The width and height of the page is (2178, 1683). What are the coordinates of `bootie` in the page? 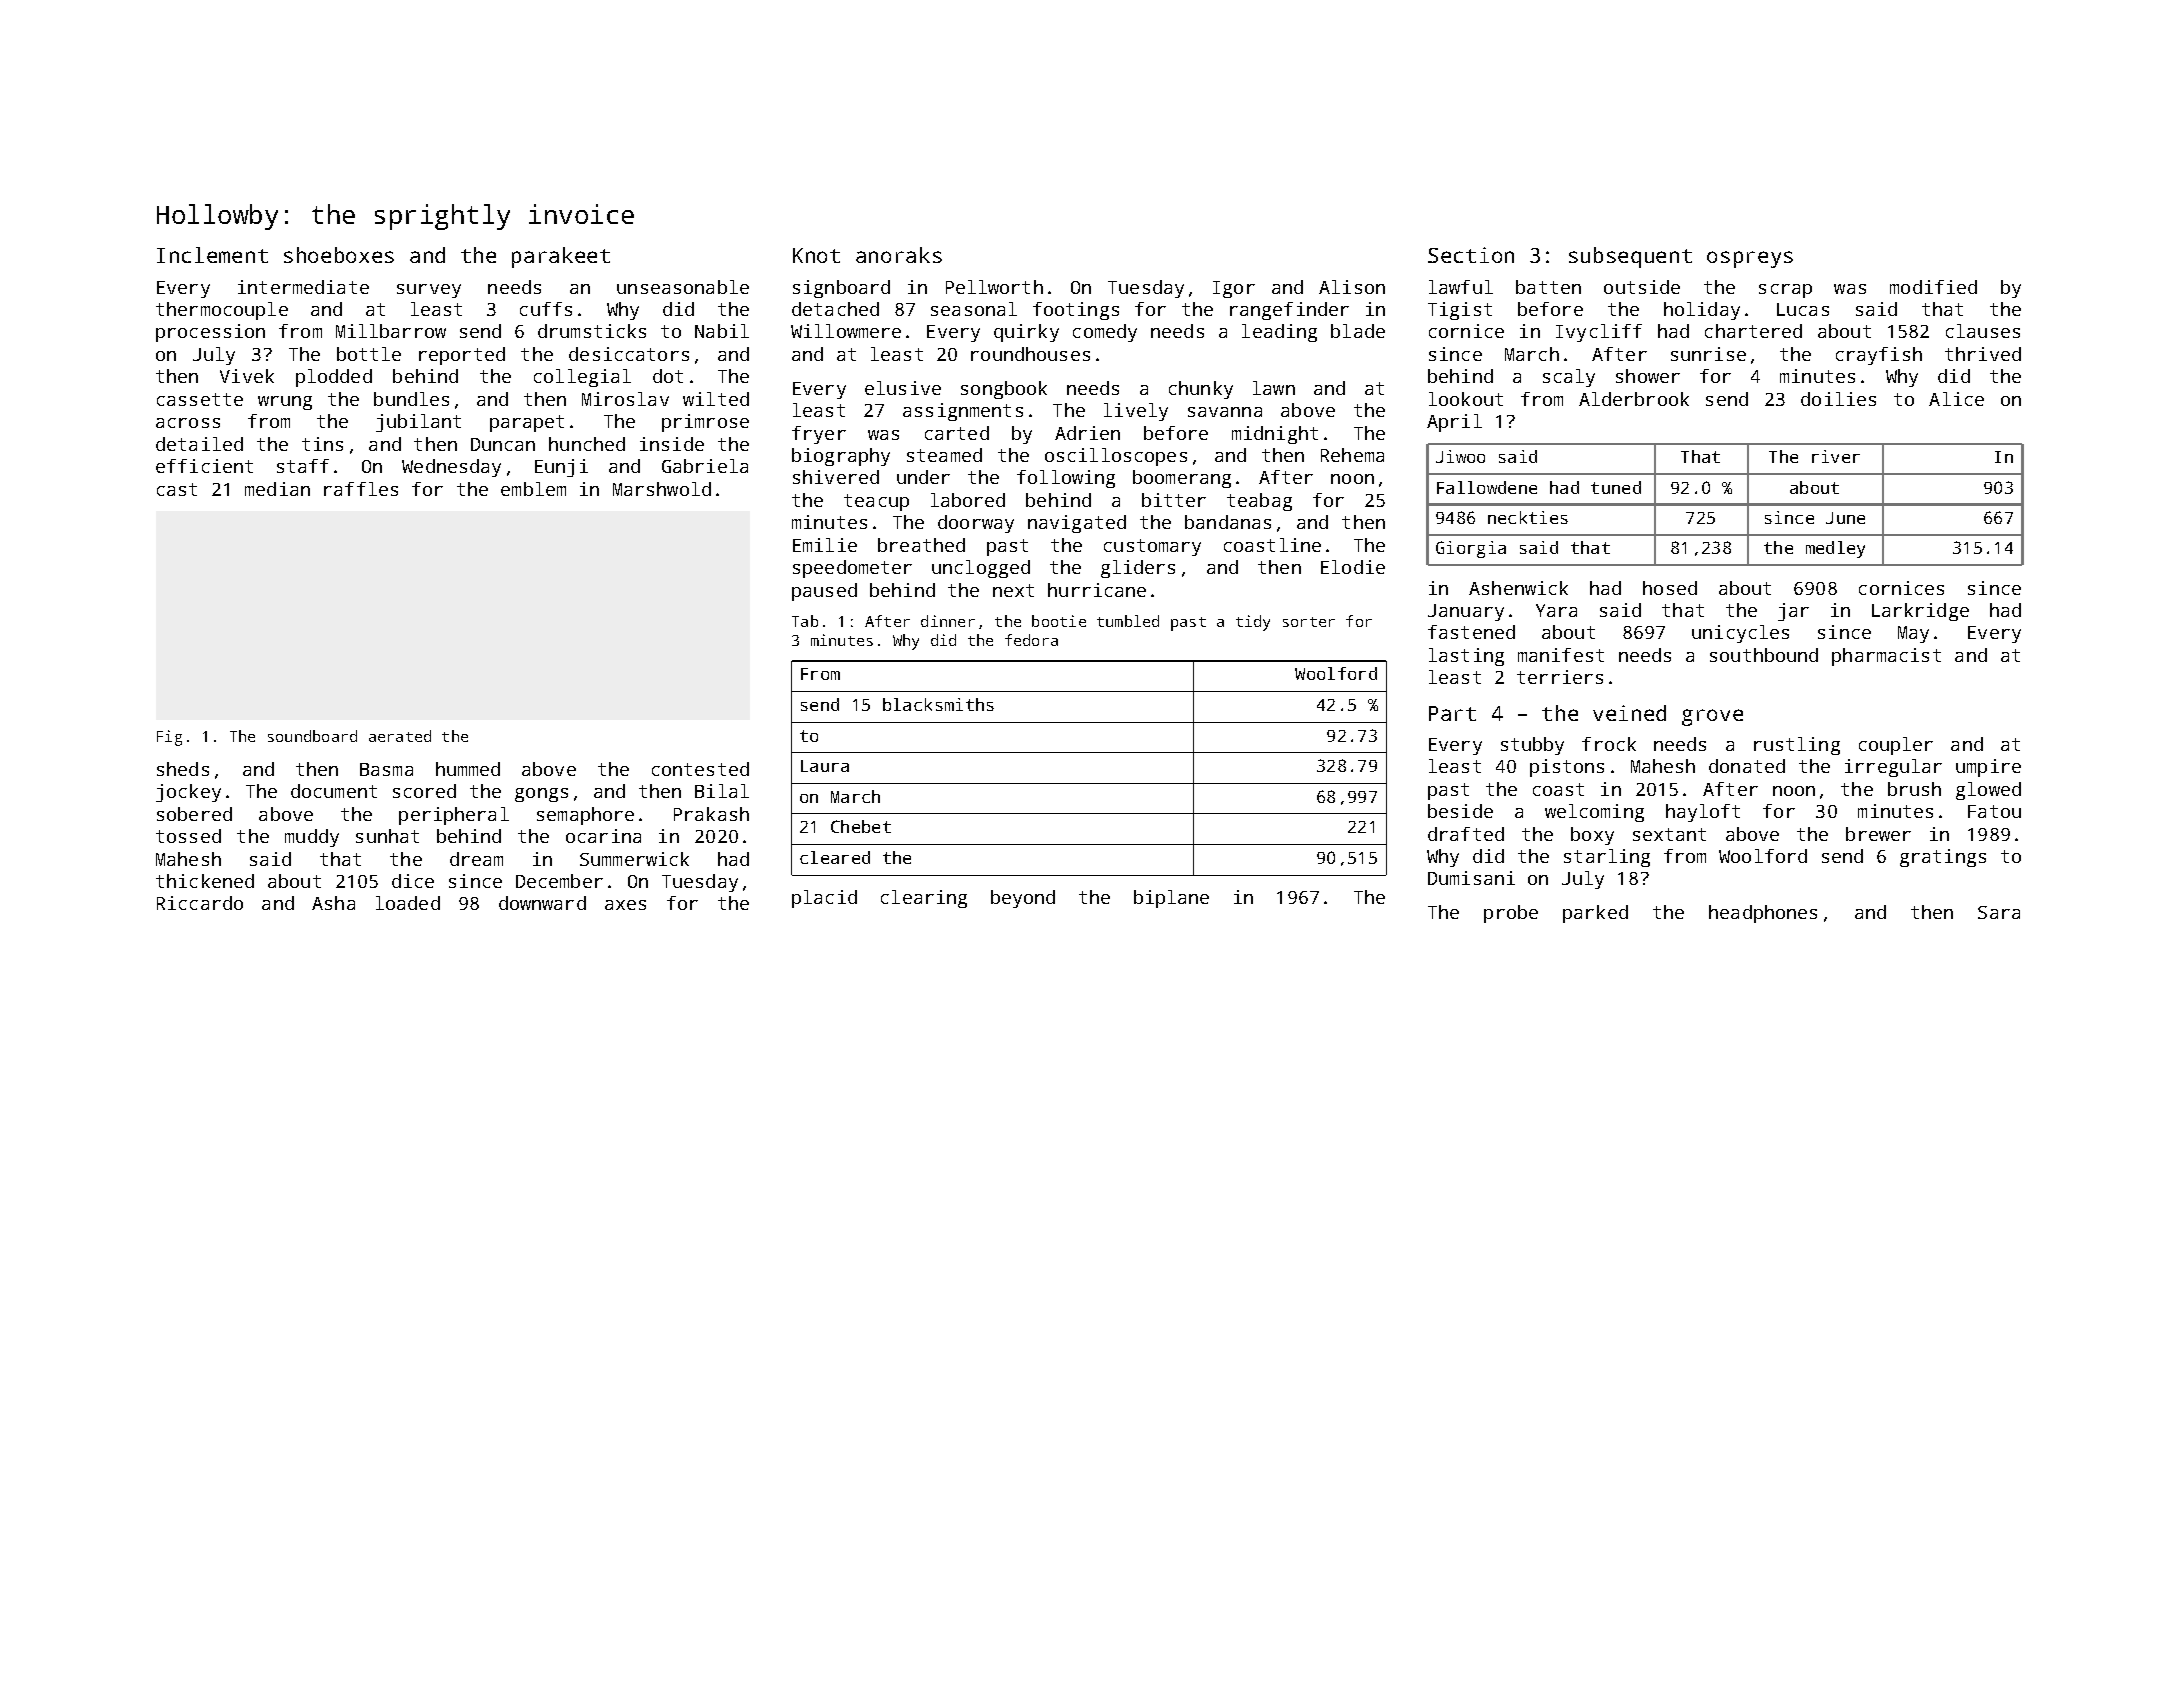 It's located at (1059, 621).
